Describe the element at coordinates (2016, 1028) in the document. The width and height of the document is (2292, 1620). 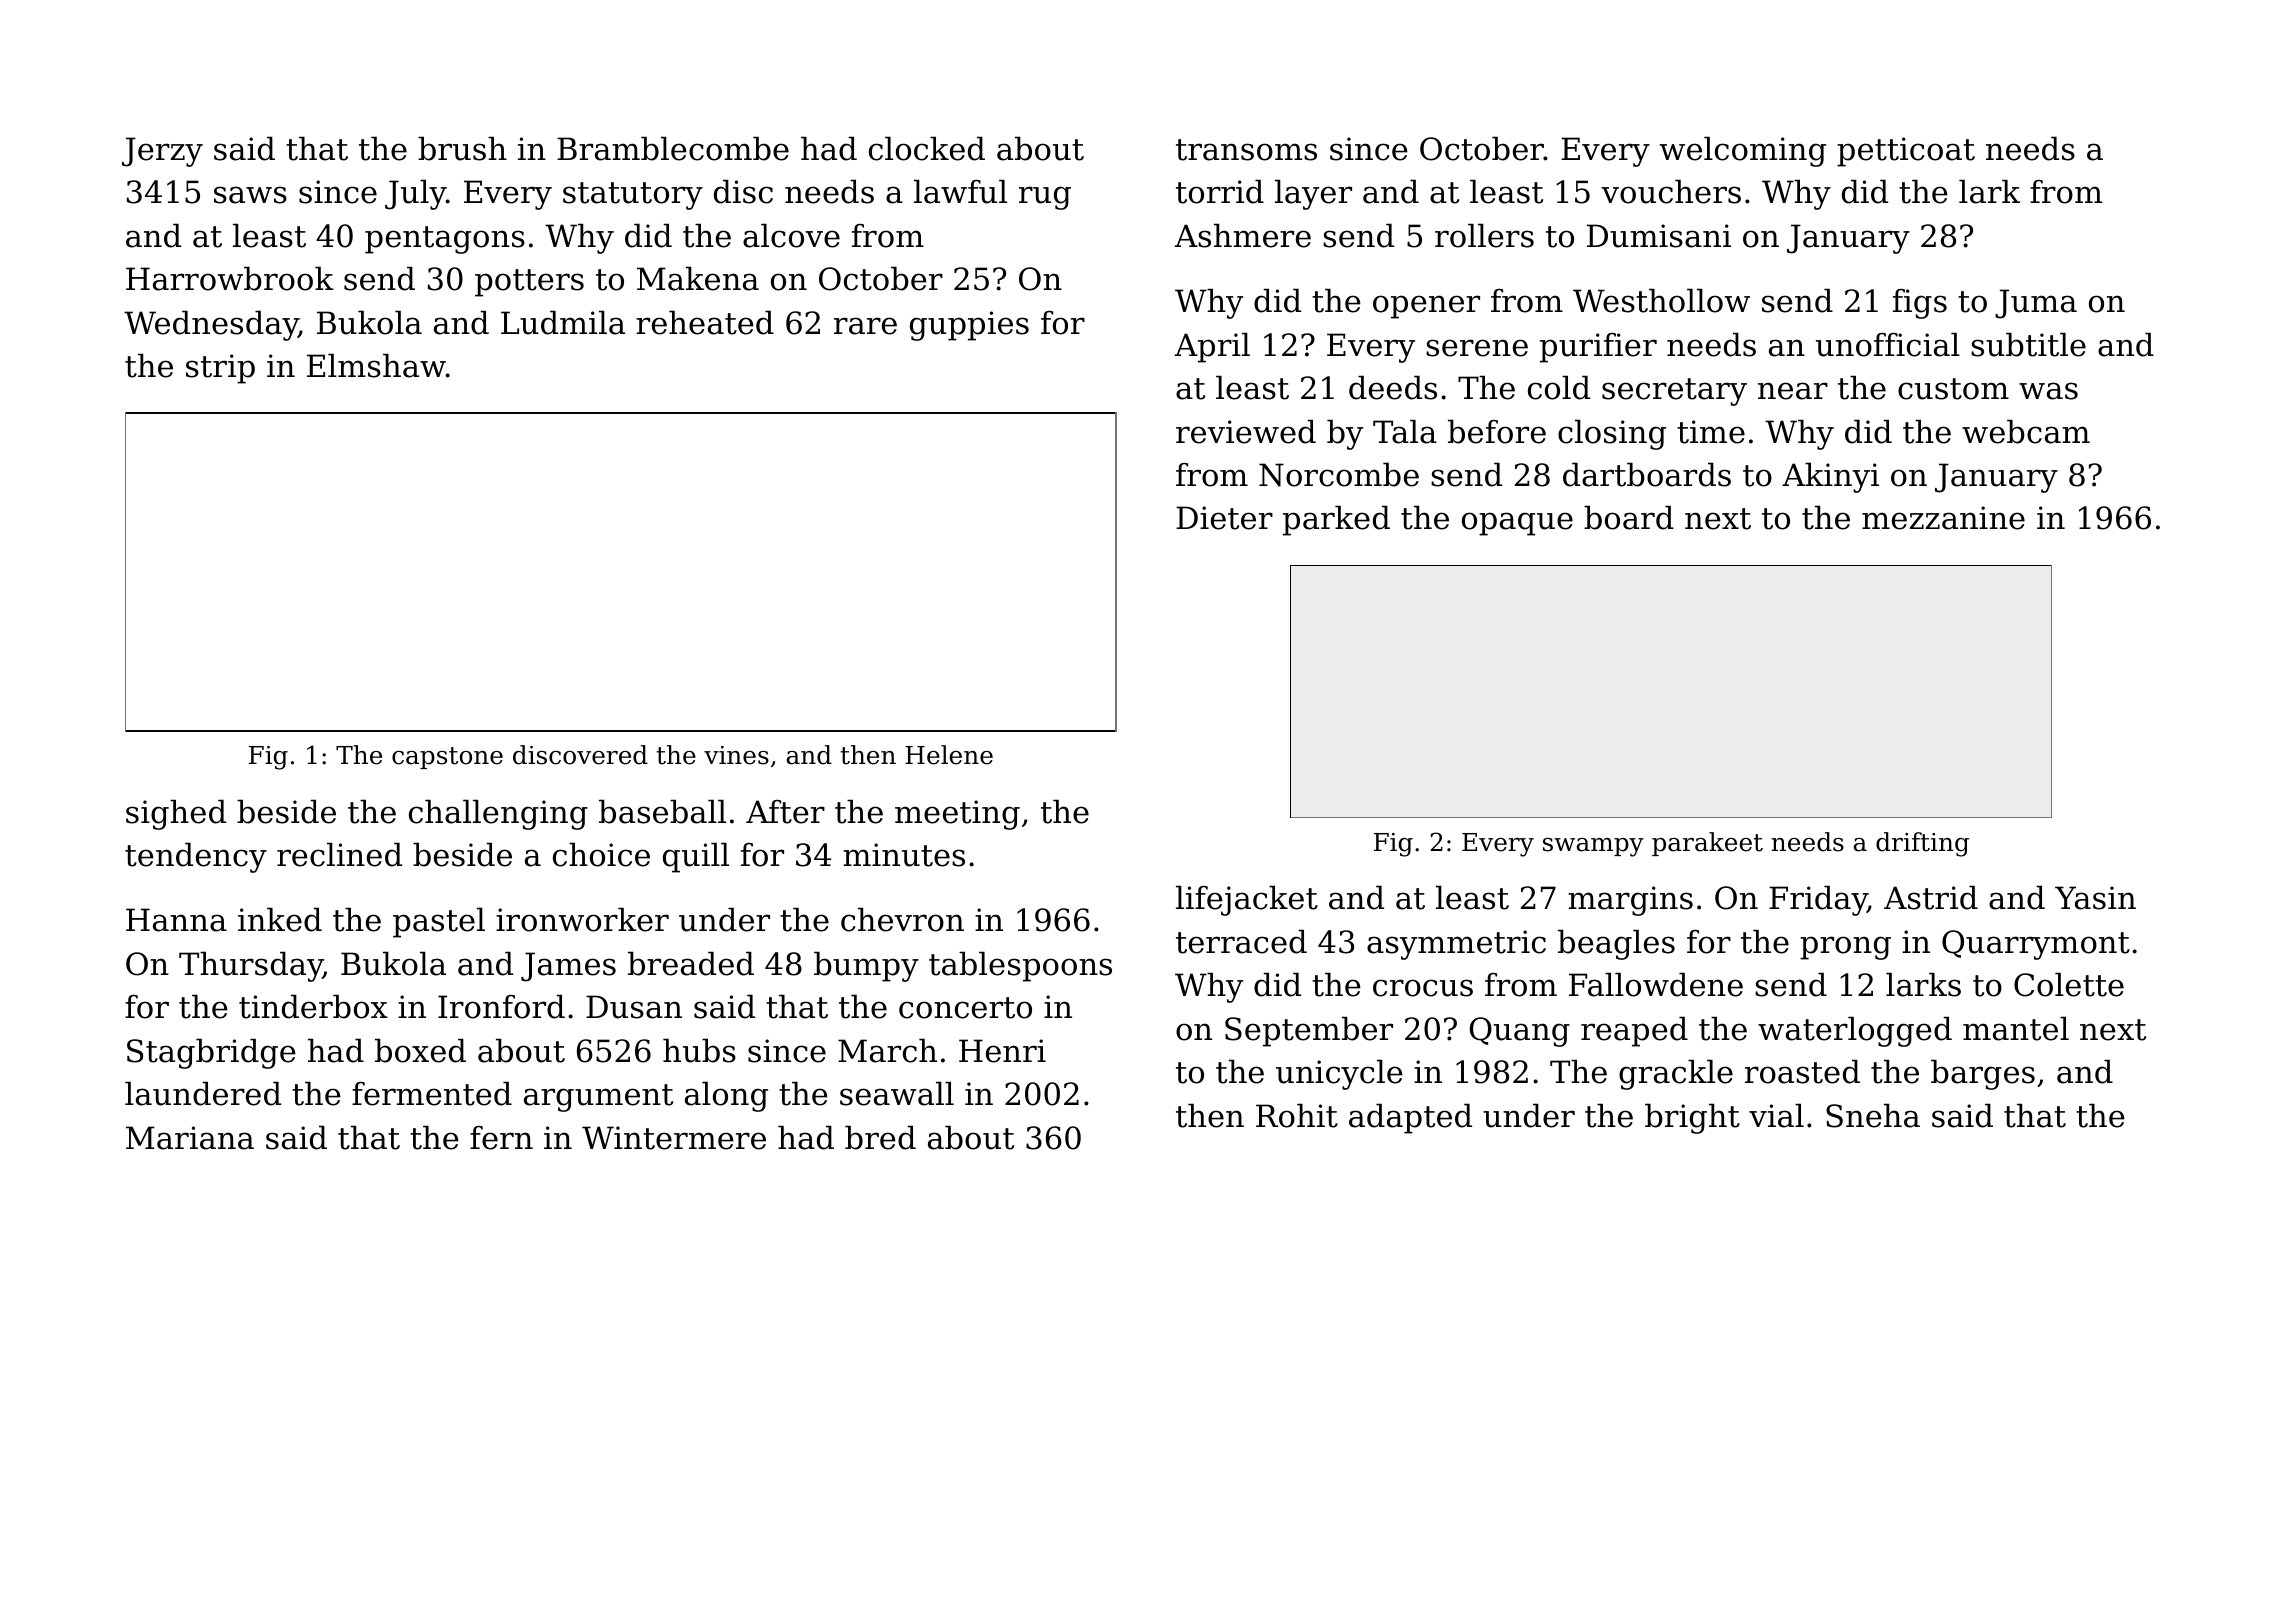
I see `mantel` at that location.
